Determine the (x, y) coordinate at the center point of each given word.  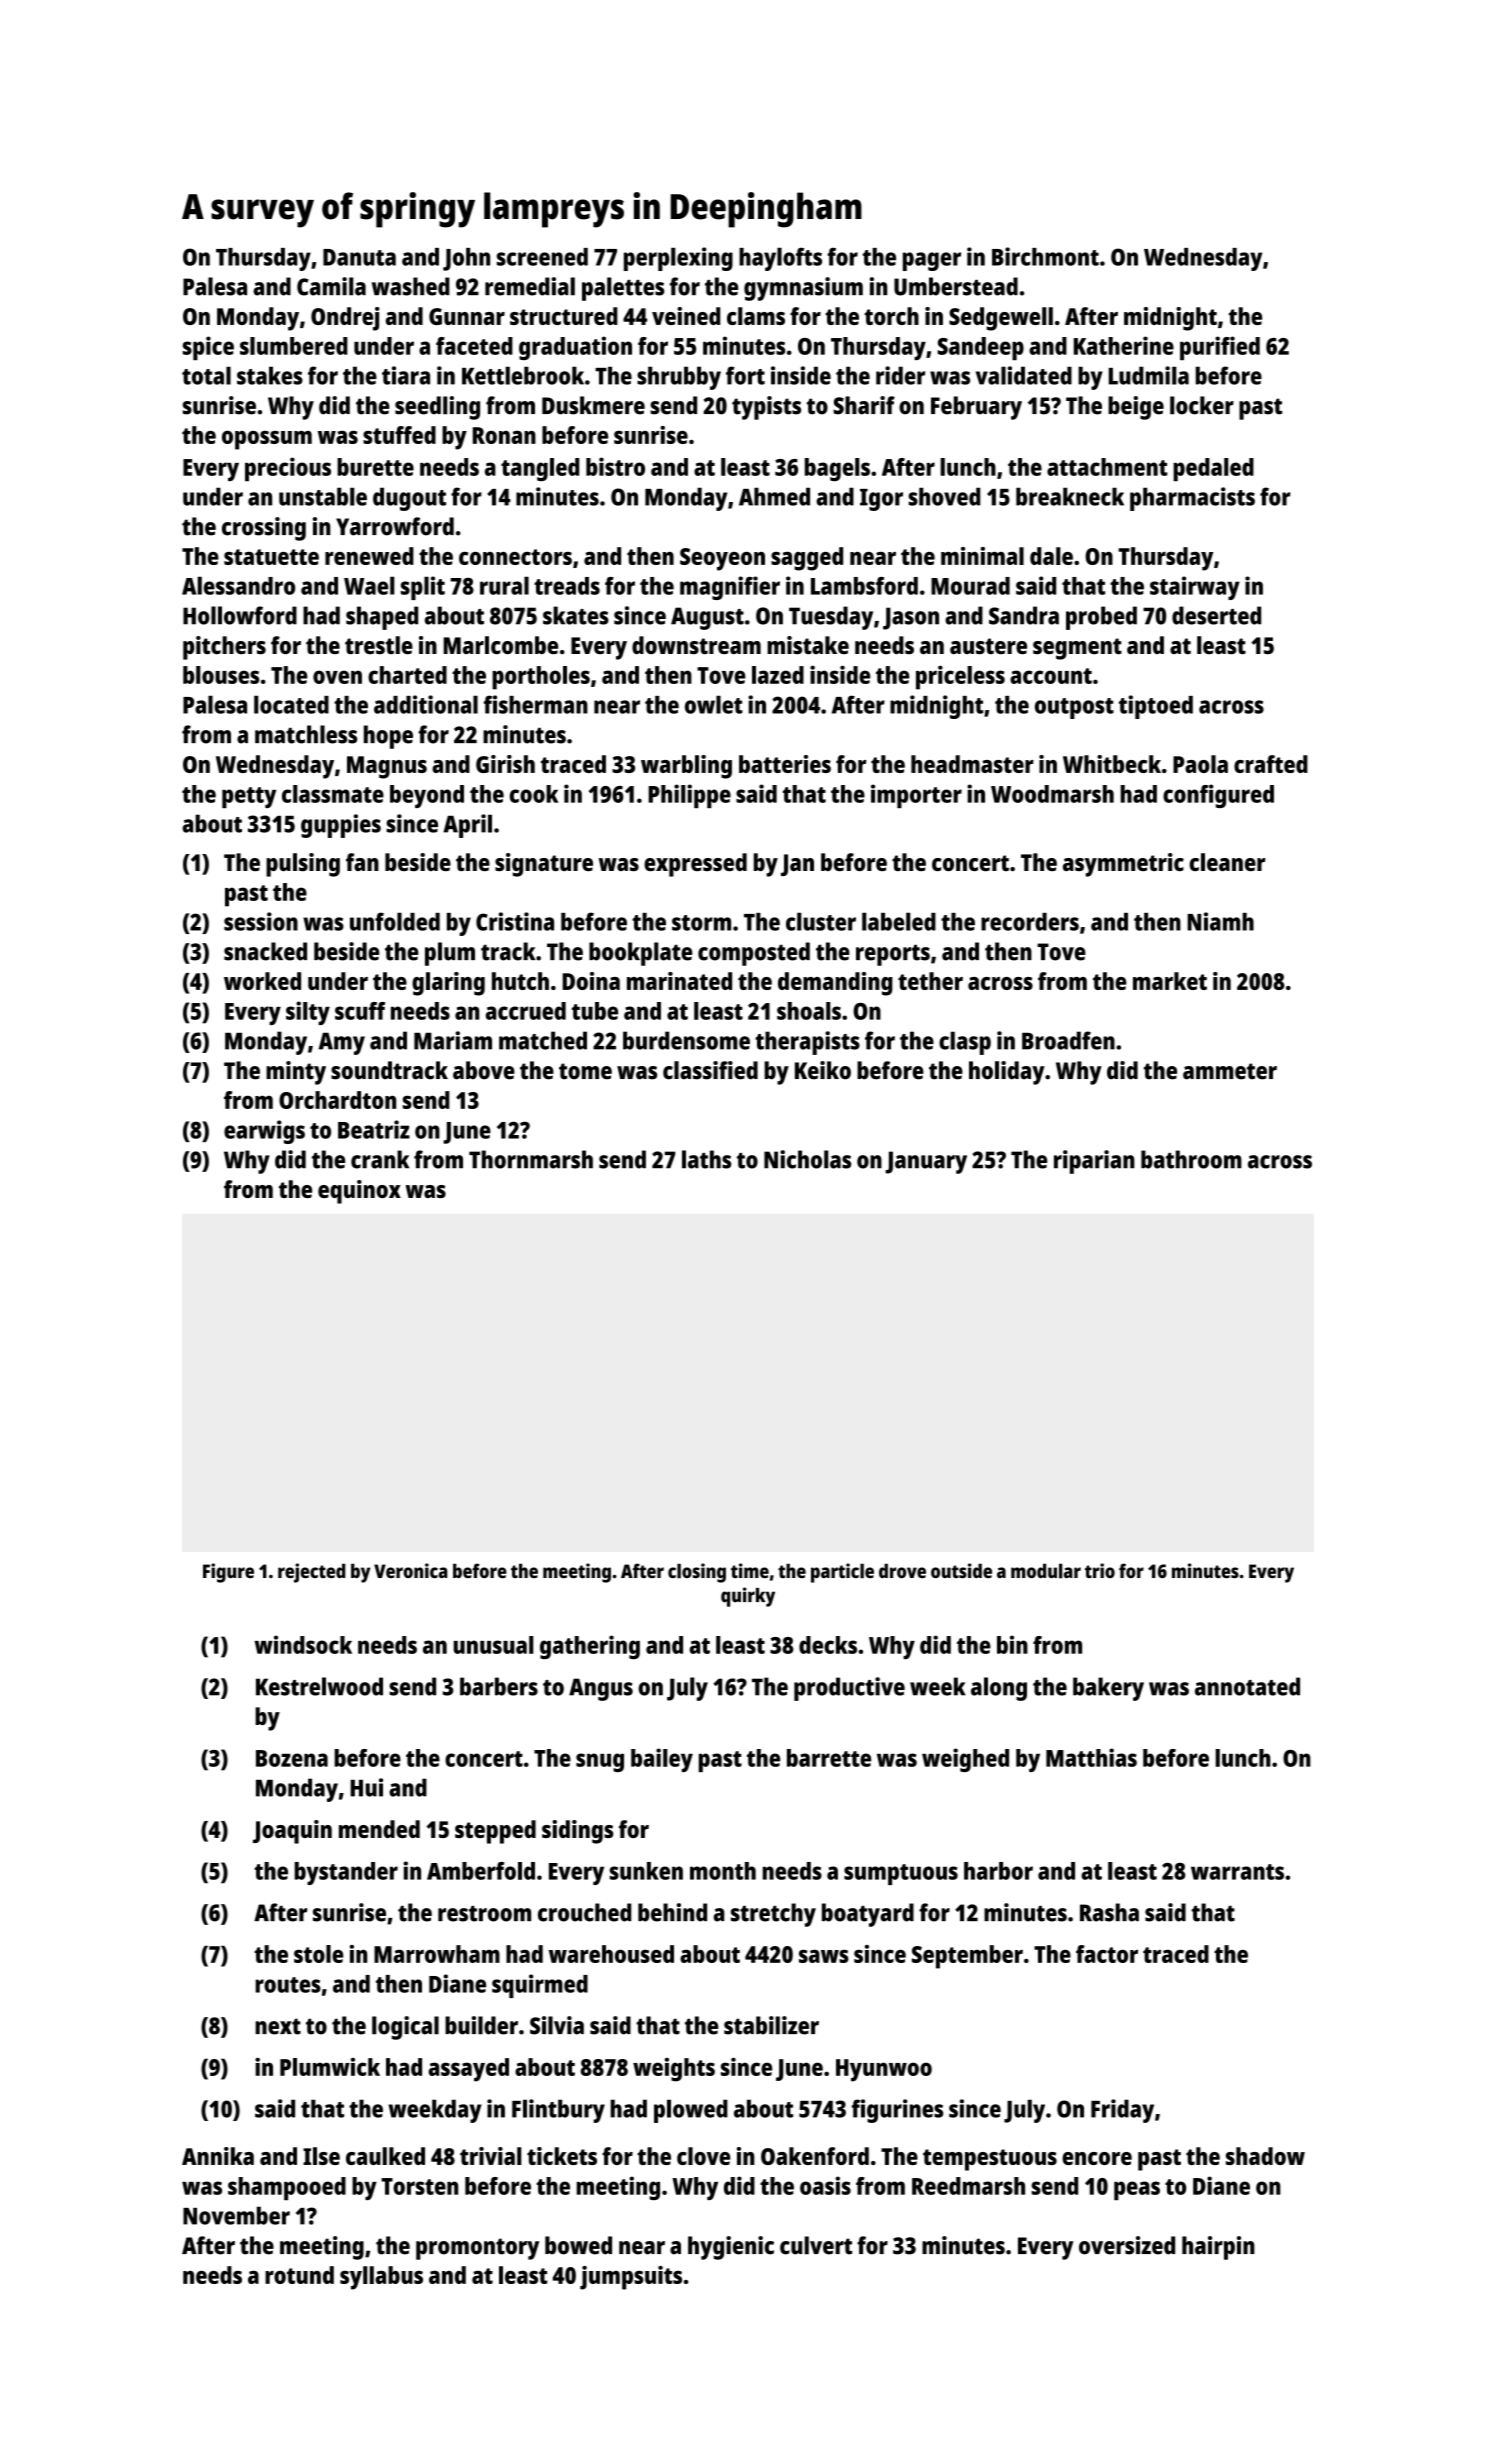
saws (824, 1956)
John (466, 259)
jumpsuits (631, 2278)
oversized (1127, 2245)
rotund (299, 2275)
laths (706, 1159)
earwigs (264, 1132)
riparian (1094, 1162)
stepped (495, 1832)
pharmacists (1192, 499)
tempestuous (990, 2160)
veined (686, 316)
